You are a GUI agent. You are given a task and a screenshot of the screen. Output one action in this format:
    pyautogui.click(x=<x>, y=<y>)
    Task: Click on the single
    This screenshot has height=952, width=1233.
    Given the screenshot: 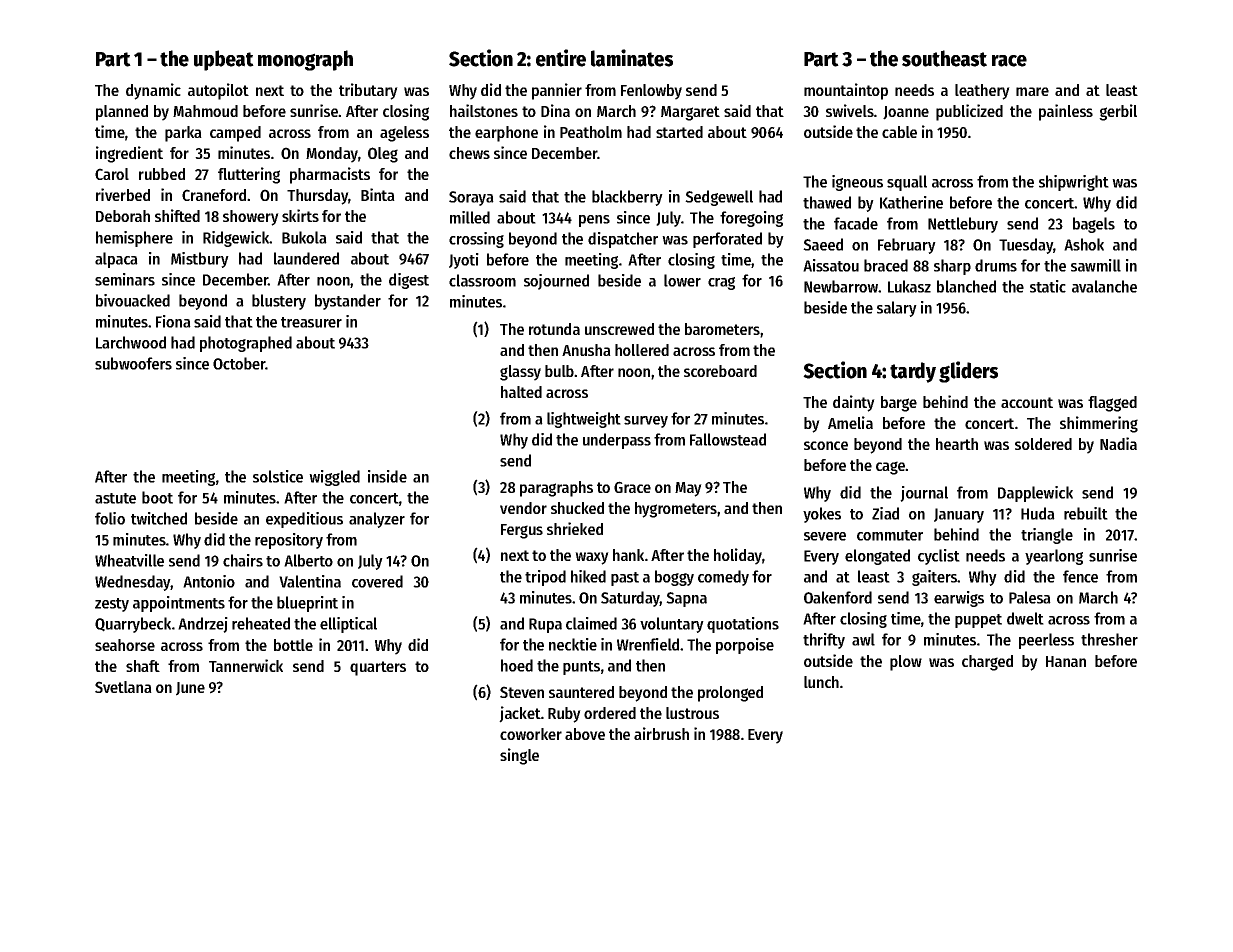 What is the action you would take?
    pyautogui.click(x=519, y=756)
